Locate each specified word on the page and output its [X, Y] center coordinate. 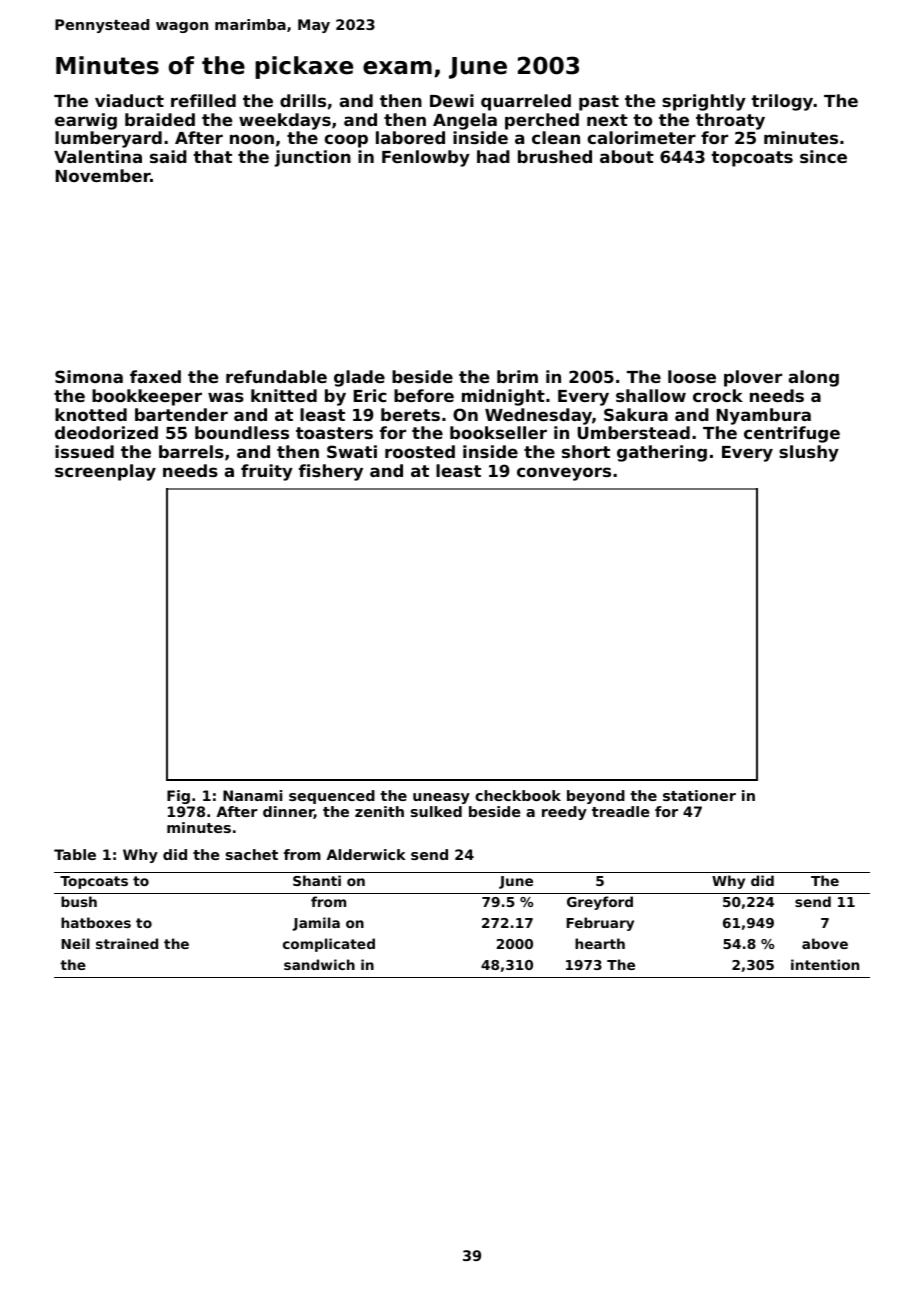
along [814, 378]
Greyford [600, 903]
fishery [331, 472]
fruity [267, 472]
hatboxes [96, 922]
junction [312, 158]
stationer [699, 795]
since [823, 156]
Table [75, 854]
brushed [555, 156]
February [600, 924]
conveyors [564, 474]
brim [517, 376]
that [212, 156]
